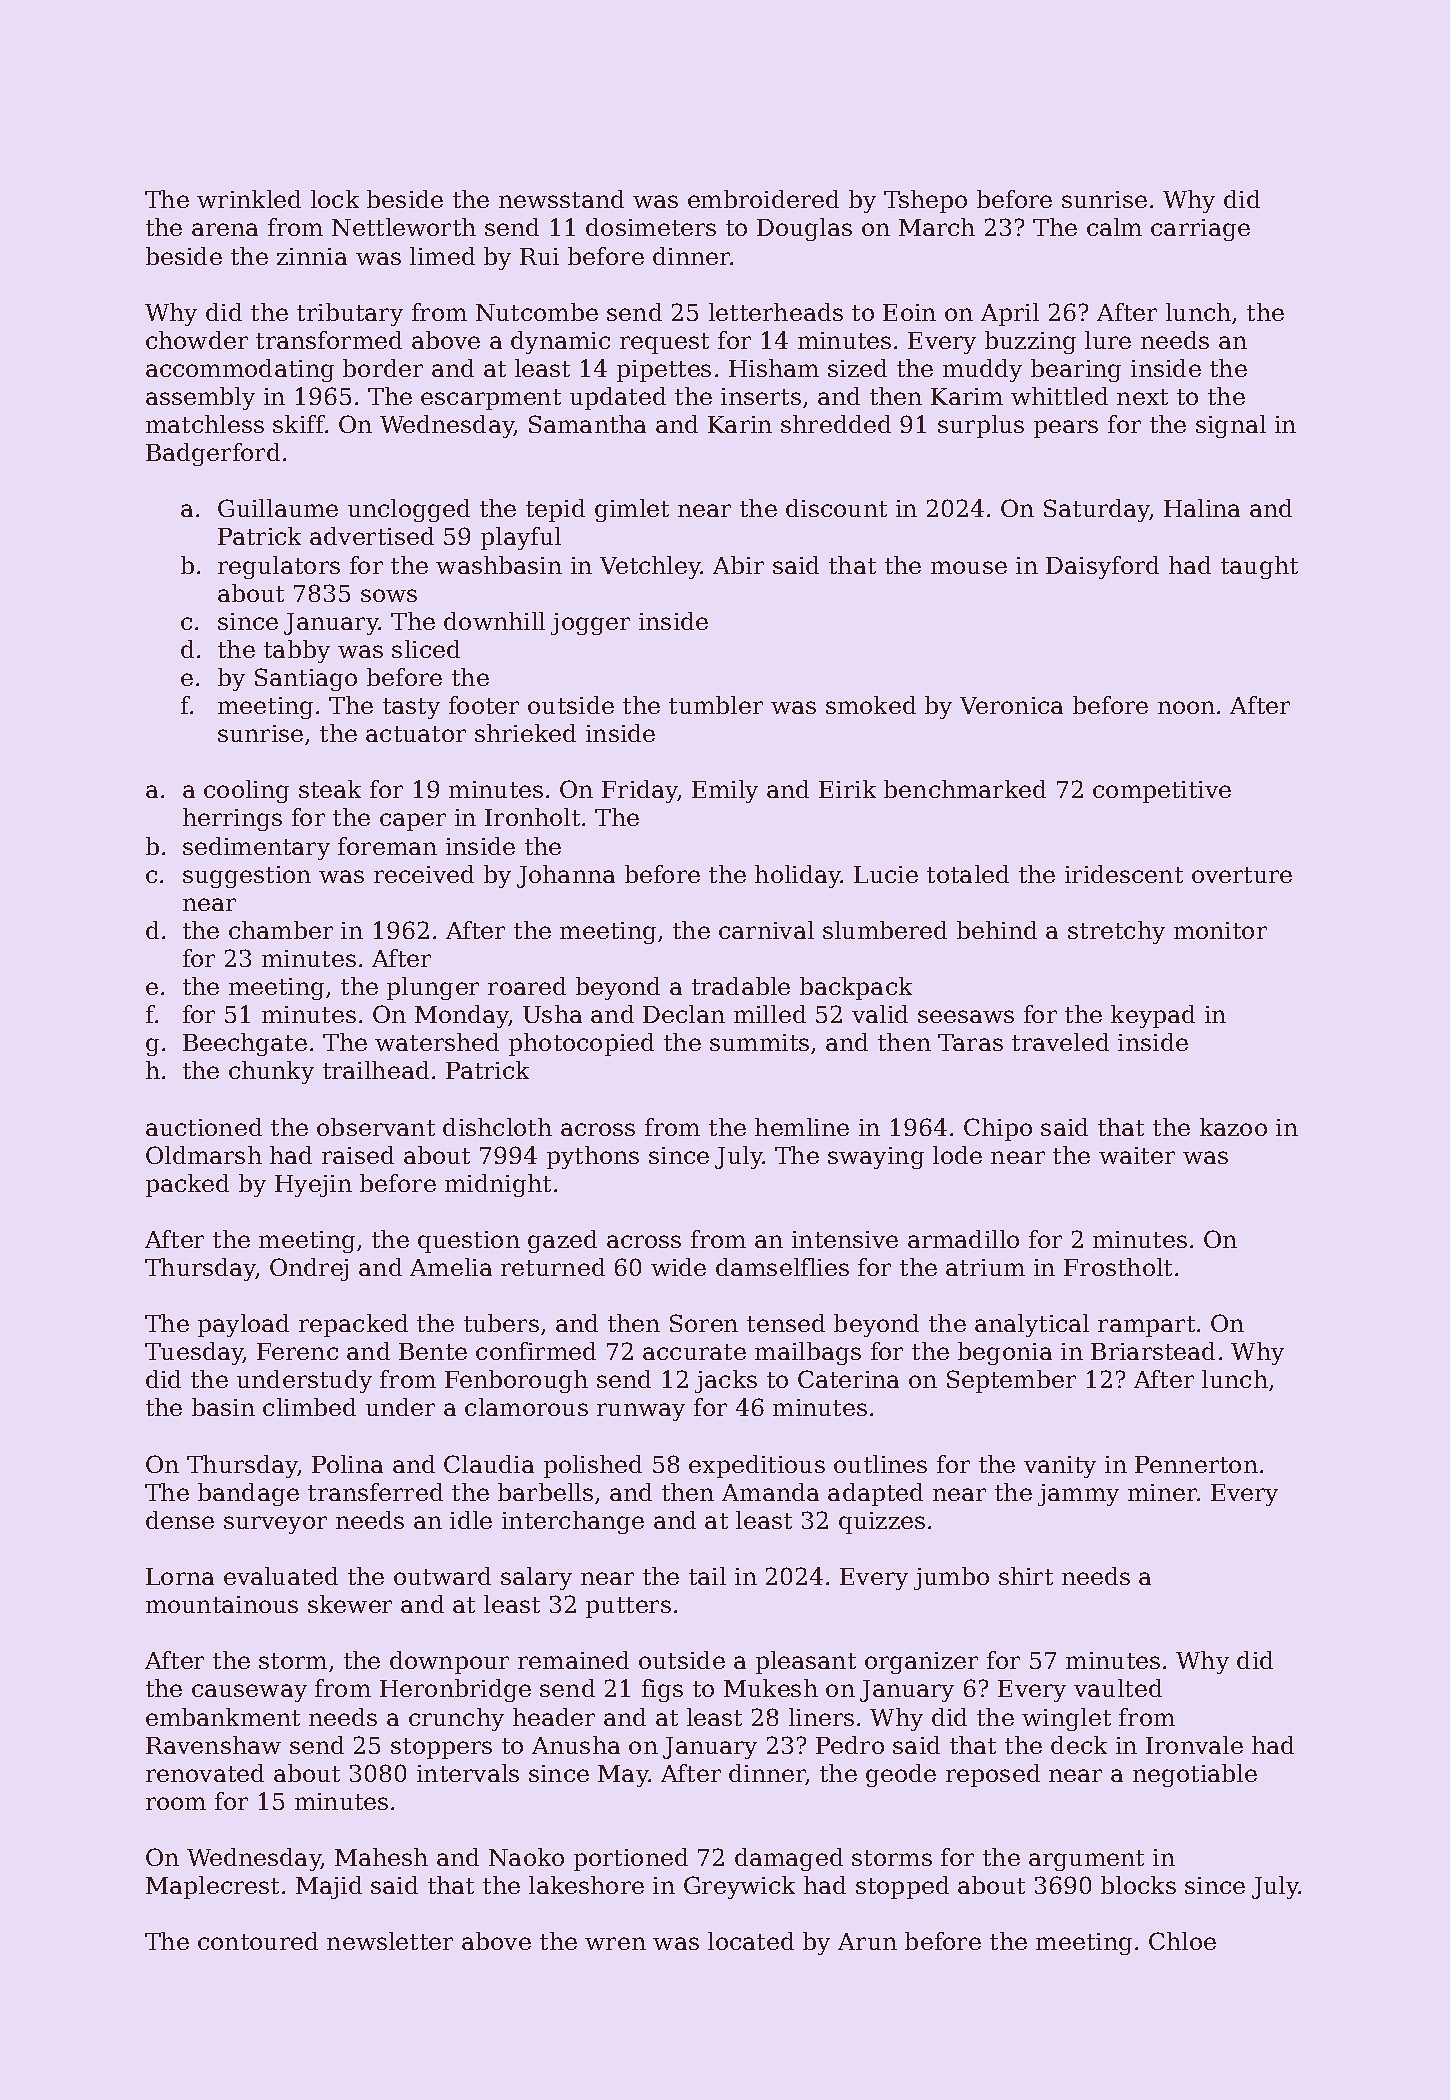 This screenshot has width=1450, height=2100. I want to click on Chloe, so click(1182, 1941).
